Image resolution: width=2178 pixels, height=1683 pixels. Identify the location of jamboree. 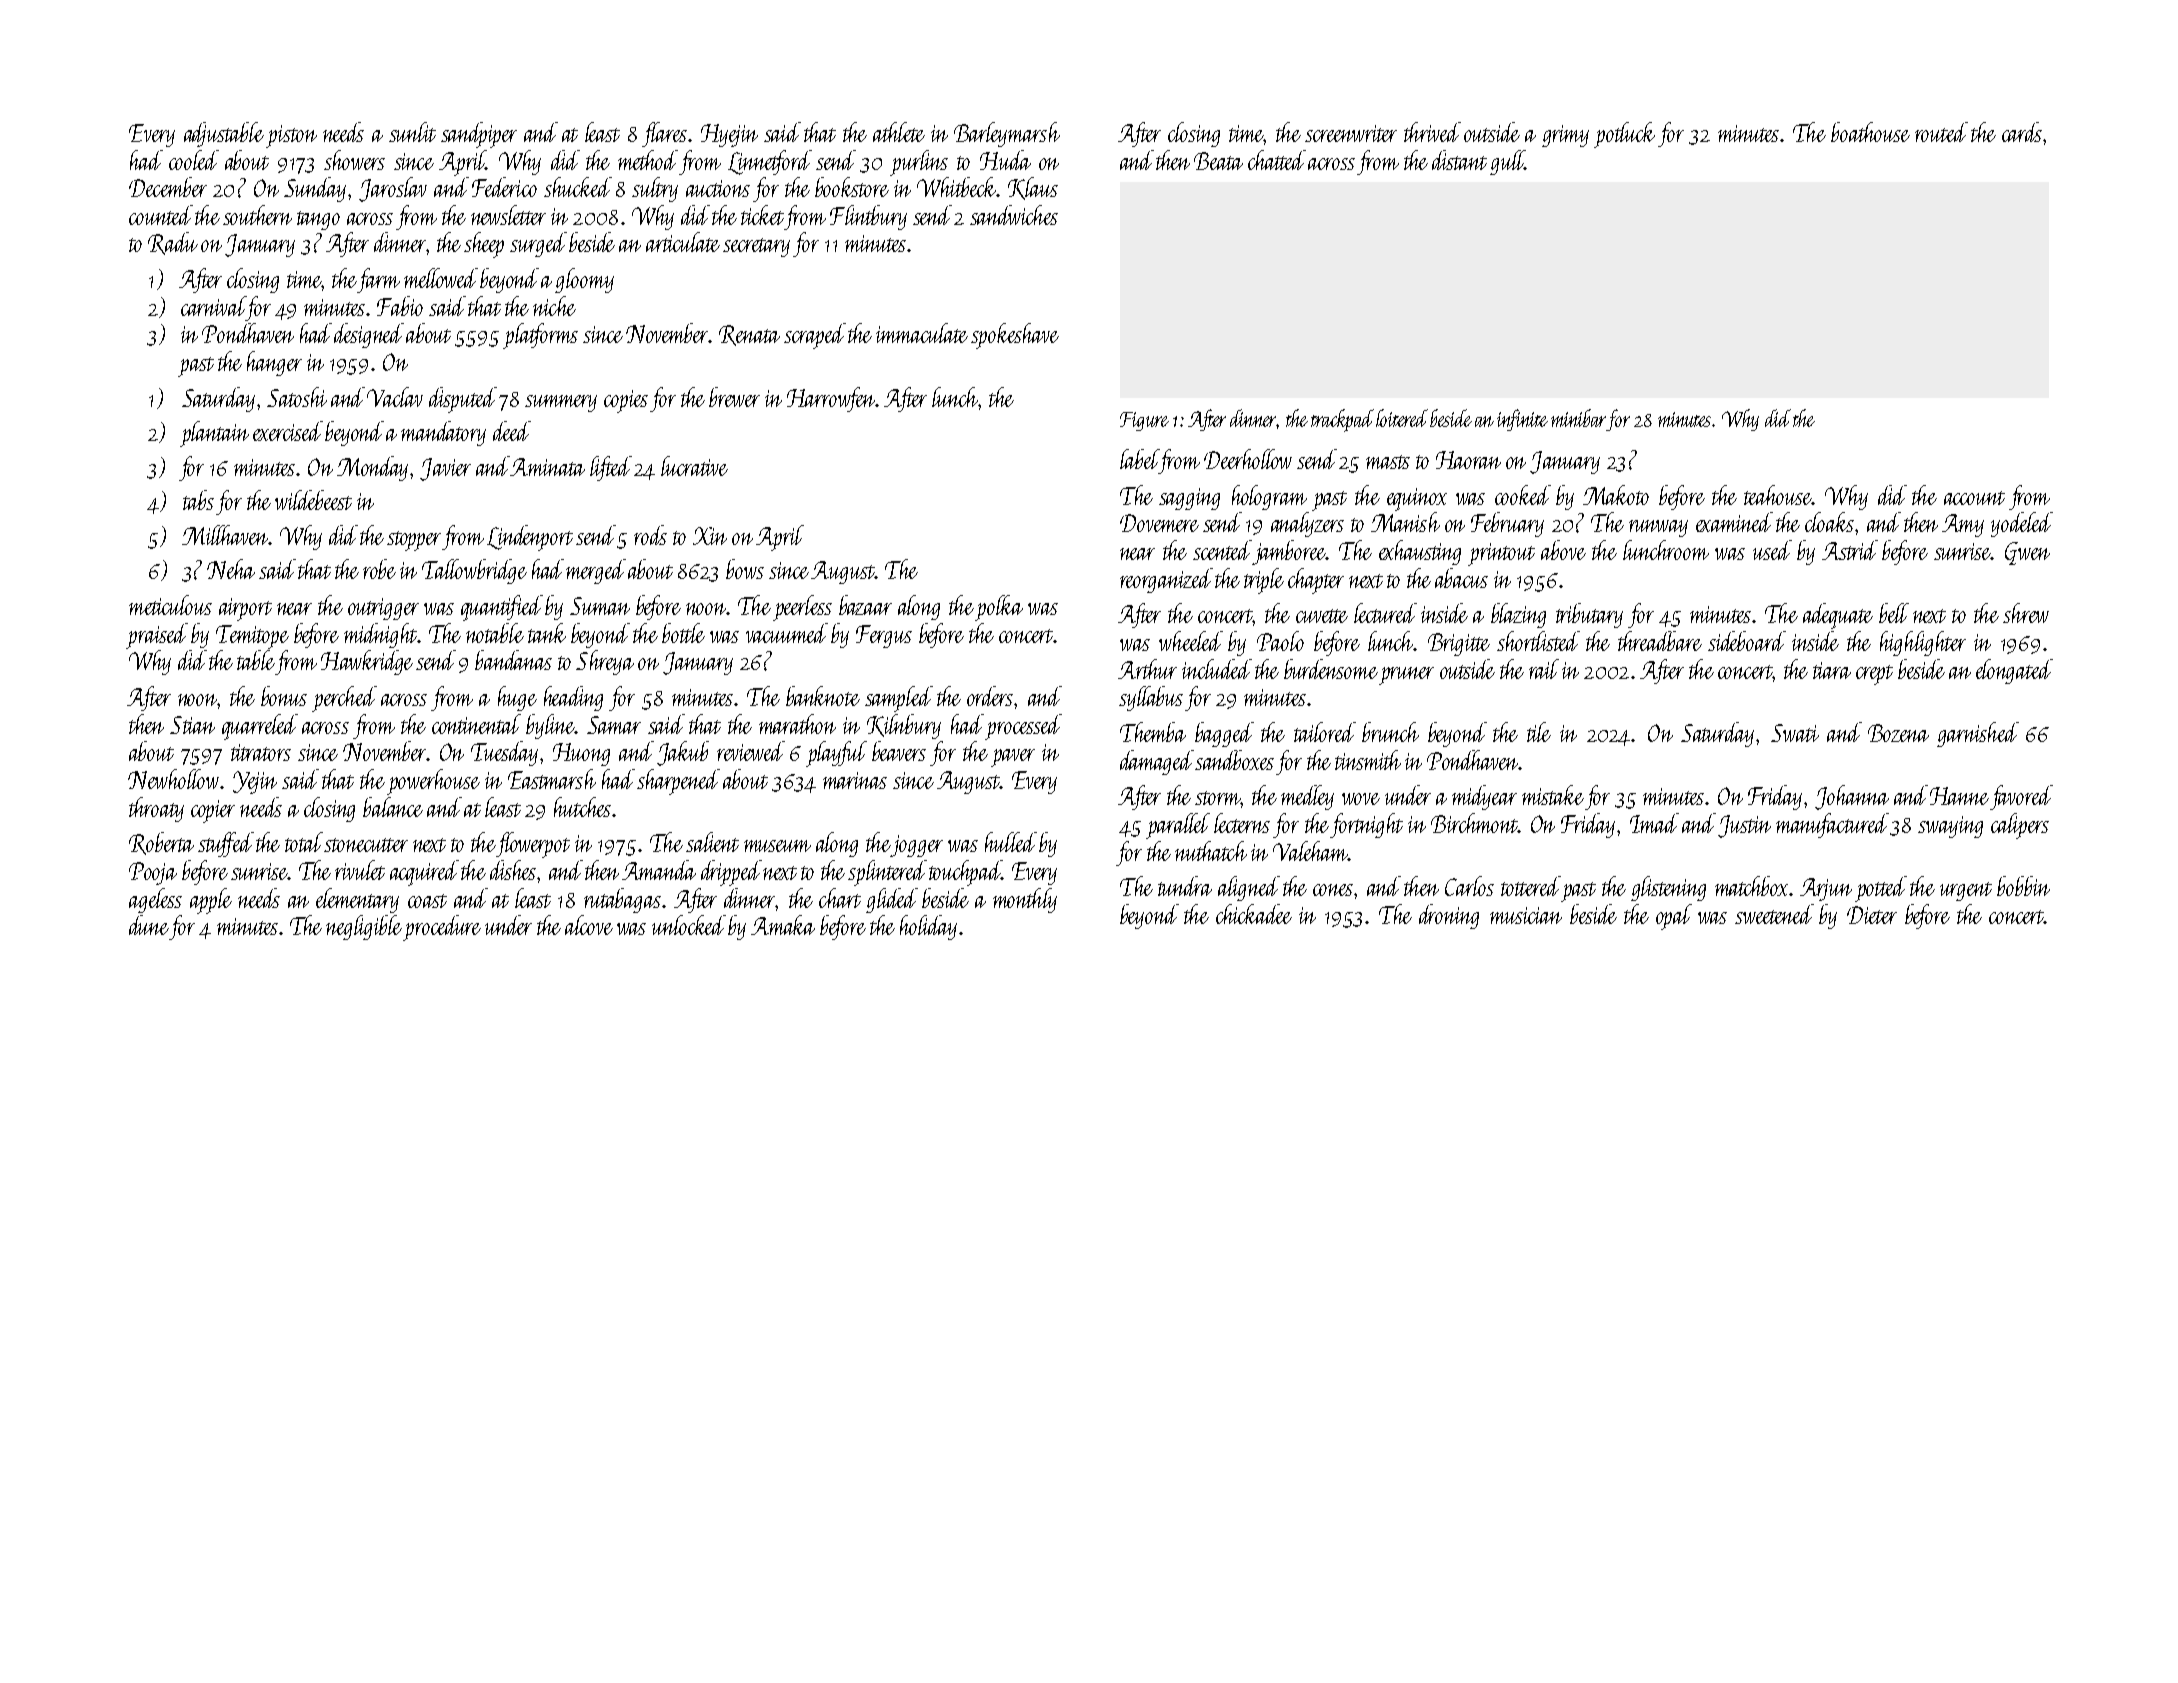
(1289, 552).
